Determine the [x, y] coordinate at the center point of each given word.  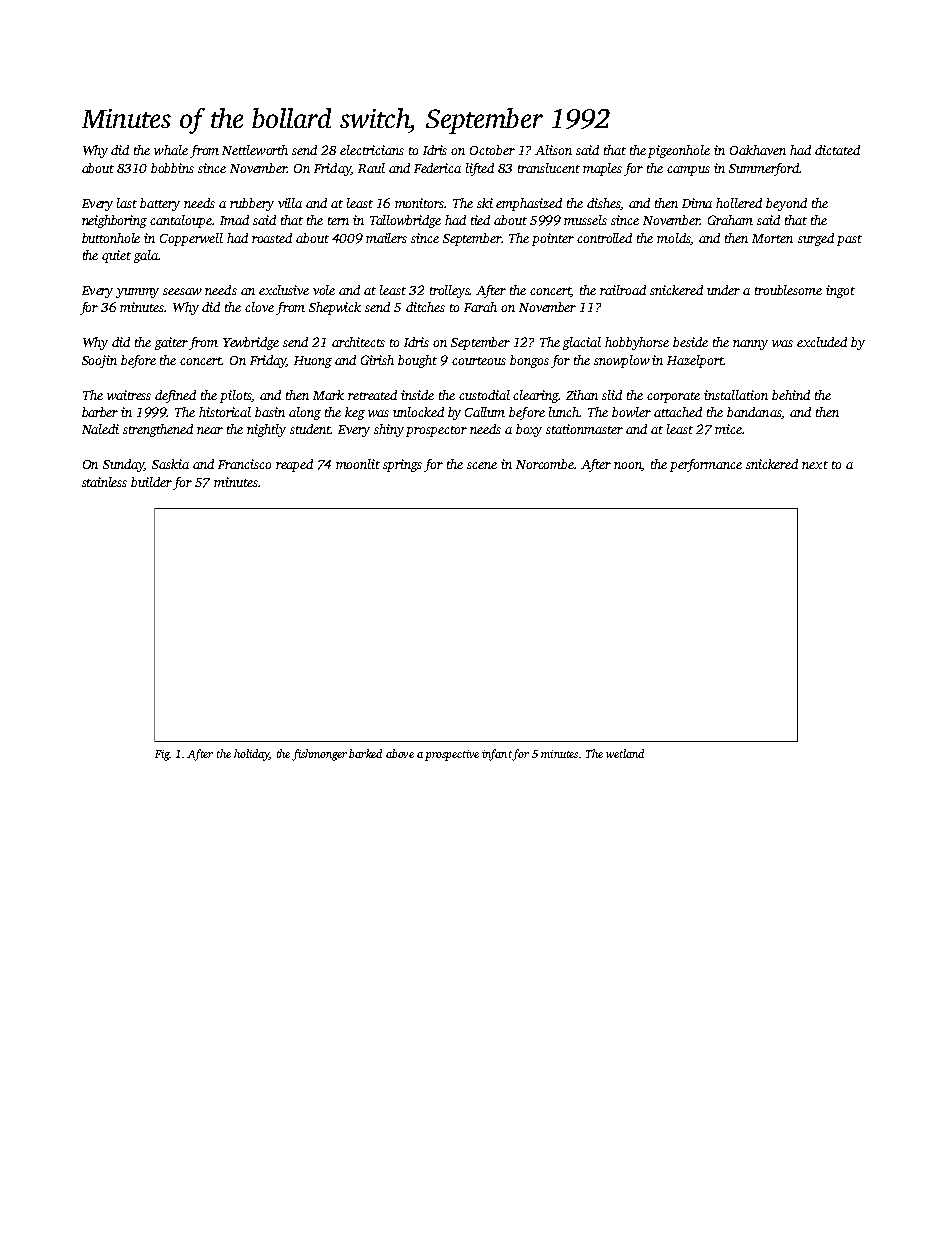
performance [706, 465]
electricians [372, 150]
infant [497, 755]
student [310, 429]
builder [151, 482]
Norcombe [545, 464]
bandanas [754, 412]
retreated [372, 395]
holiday [251, 755]
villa [290, 203]
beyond [786, 204]
